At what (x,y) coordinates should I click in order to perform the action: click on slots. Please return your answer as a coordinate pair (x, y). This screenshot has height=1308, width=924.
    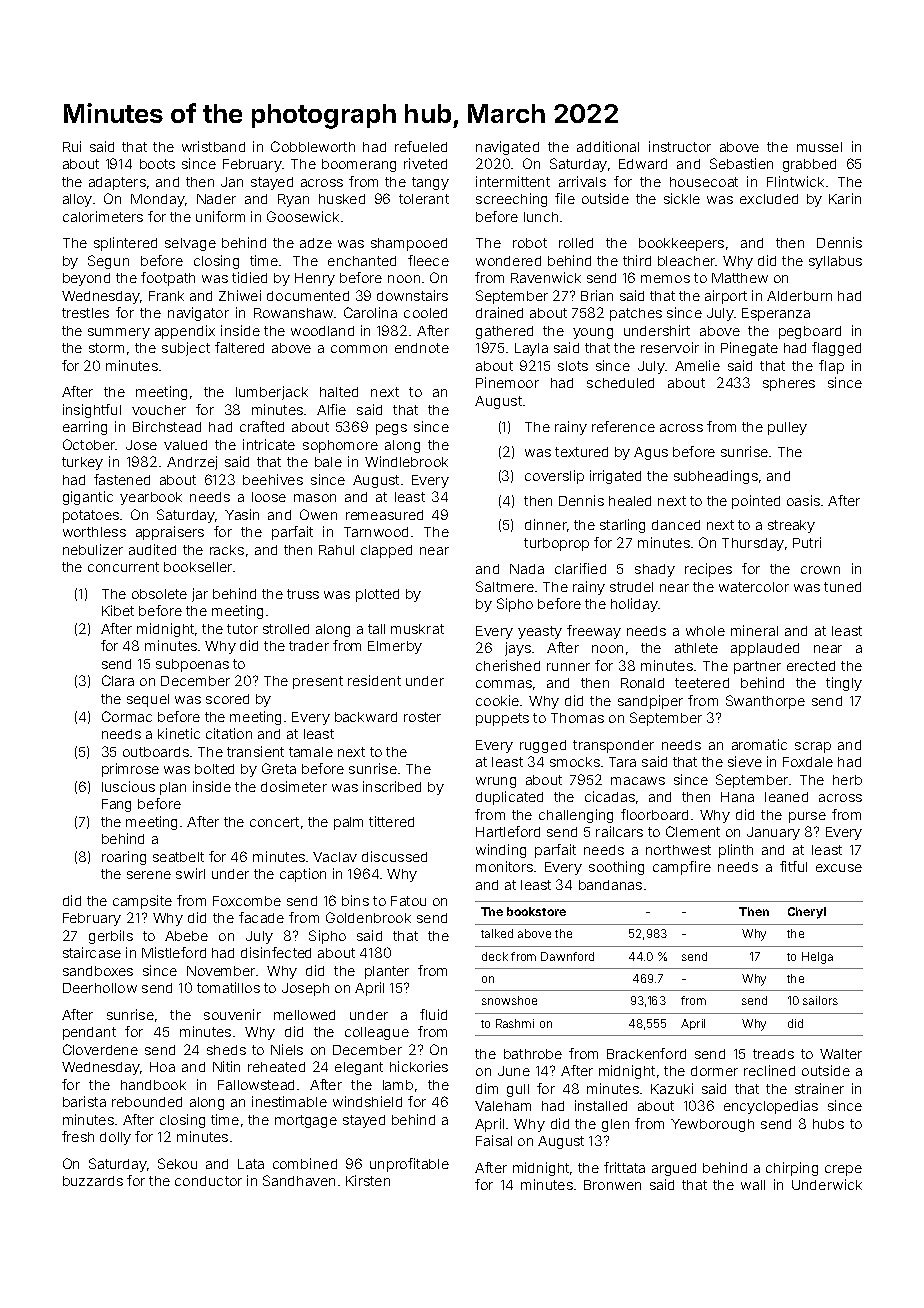
    Looking at the image, I should click on (573, 366).
